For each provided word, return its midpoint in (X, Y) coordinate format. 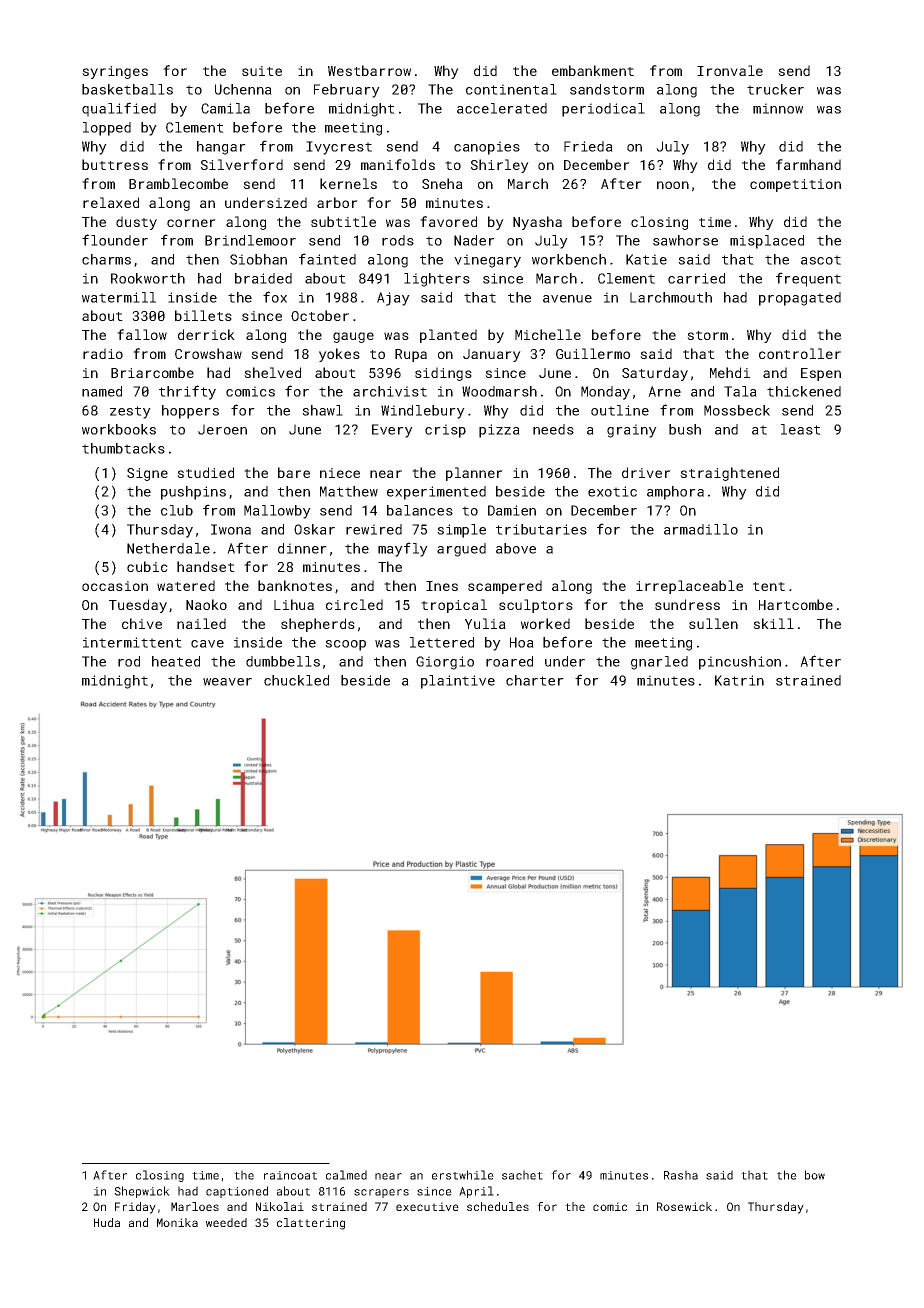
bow (815, 1175)
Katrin (739, 680)
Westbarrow (369, 70)
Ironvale (730, 70)
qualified (119, 109)
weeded (226, 1222)
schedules (498, 1206)
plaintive (458, 682)
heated (176, 661)
